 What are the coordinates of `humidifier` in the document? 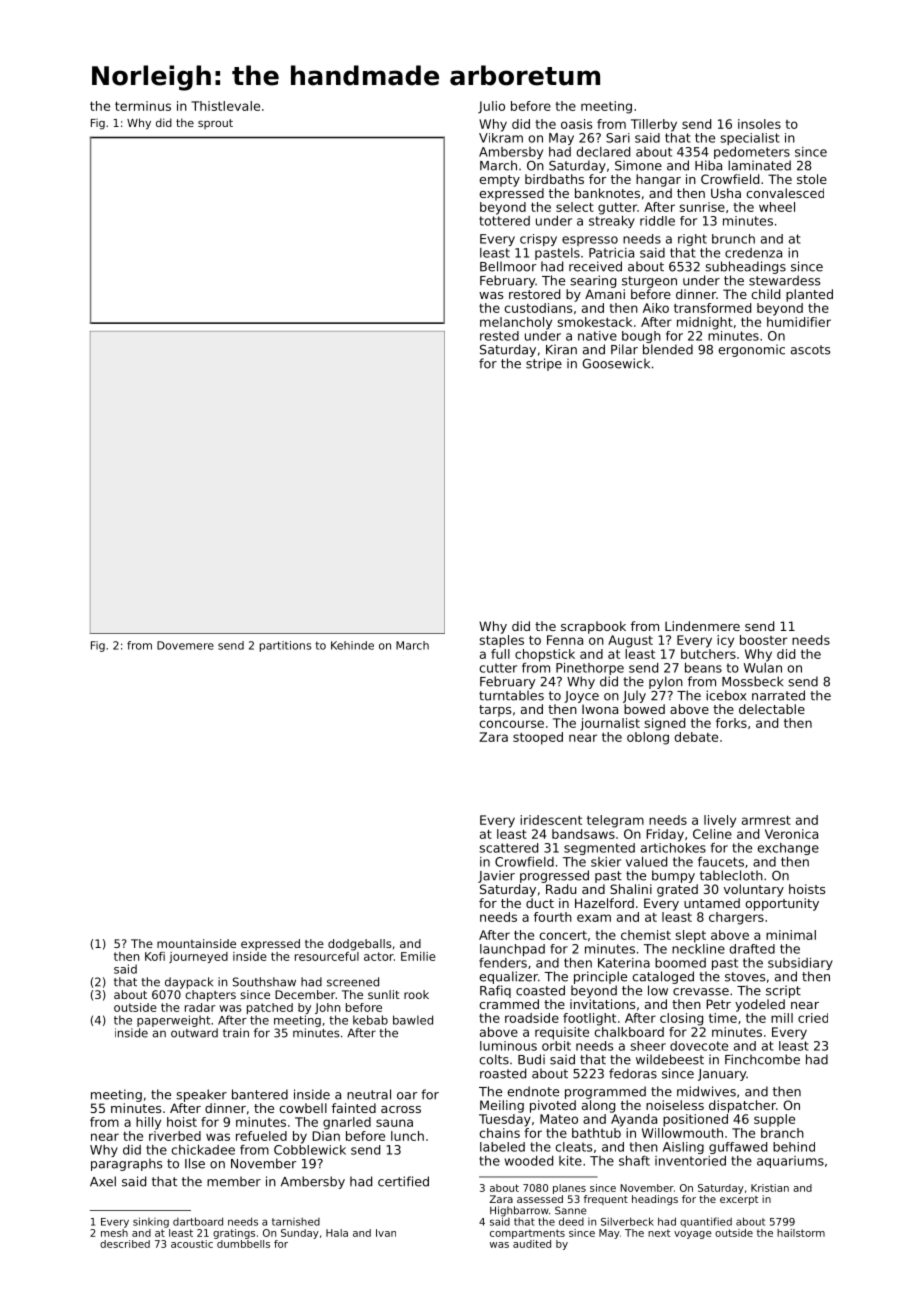 It's located at (799, 322).
